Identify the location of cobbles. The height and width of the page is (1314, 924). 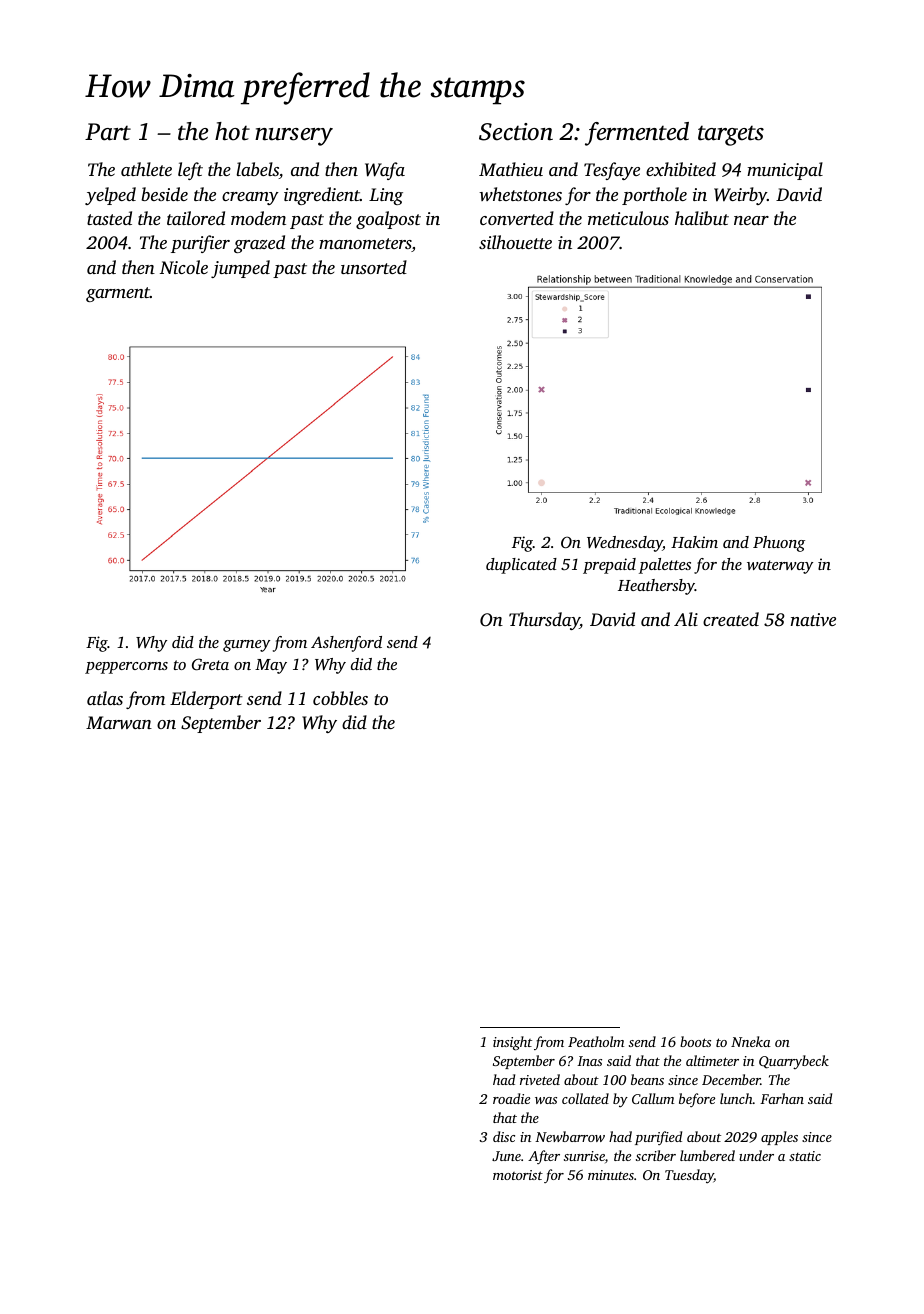
(340, 698).
